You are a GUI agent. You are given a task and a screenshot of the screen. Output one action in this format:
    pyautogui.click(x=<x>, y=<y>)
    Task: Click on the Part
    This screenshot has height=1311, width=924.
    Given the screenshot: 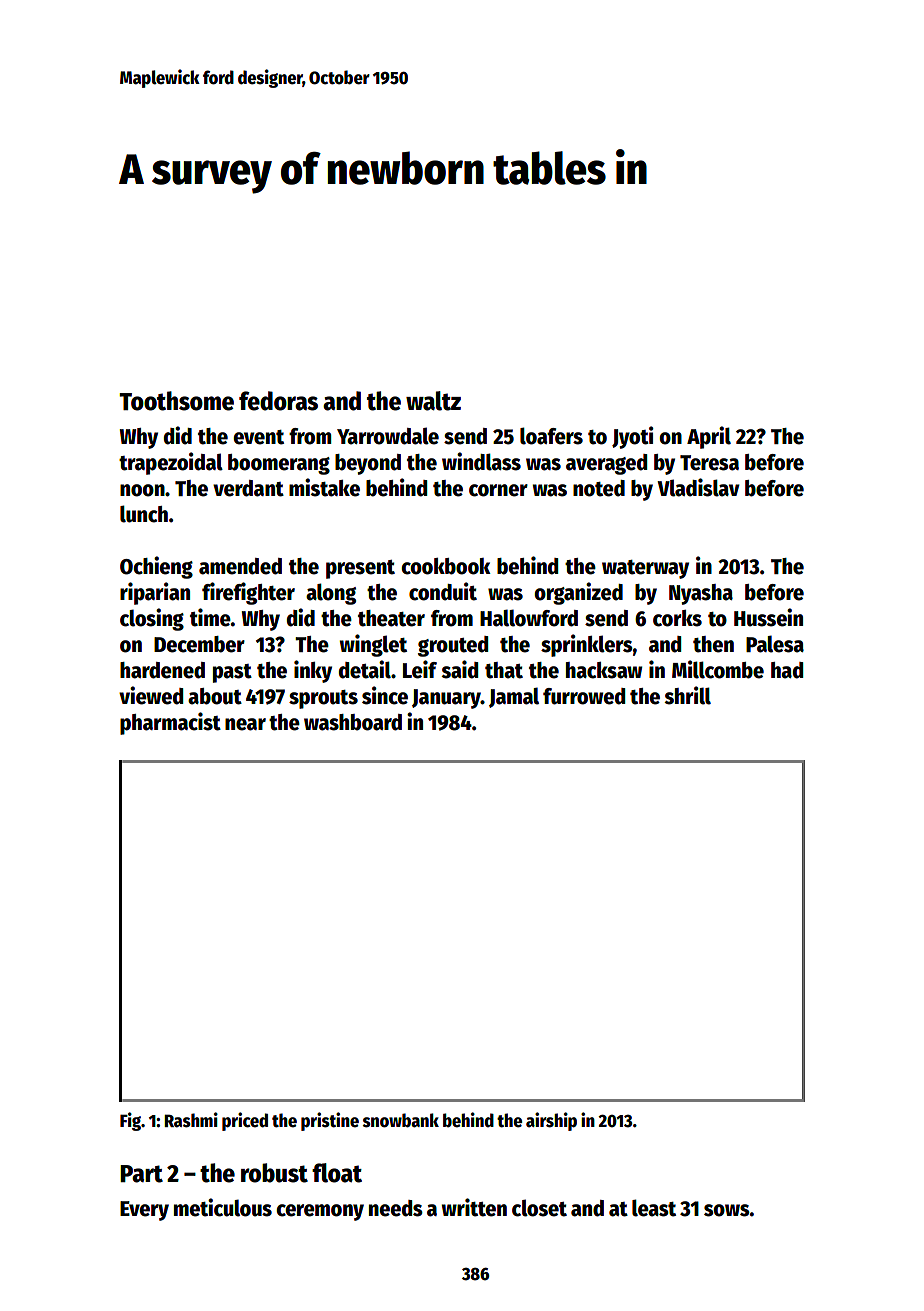 What is the action you would take?
    pyautogui.click(x=141, y=1174)
